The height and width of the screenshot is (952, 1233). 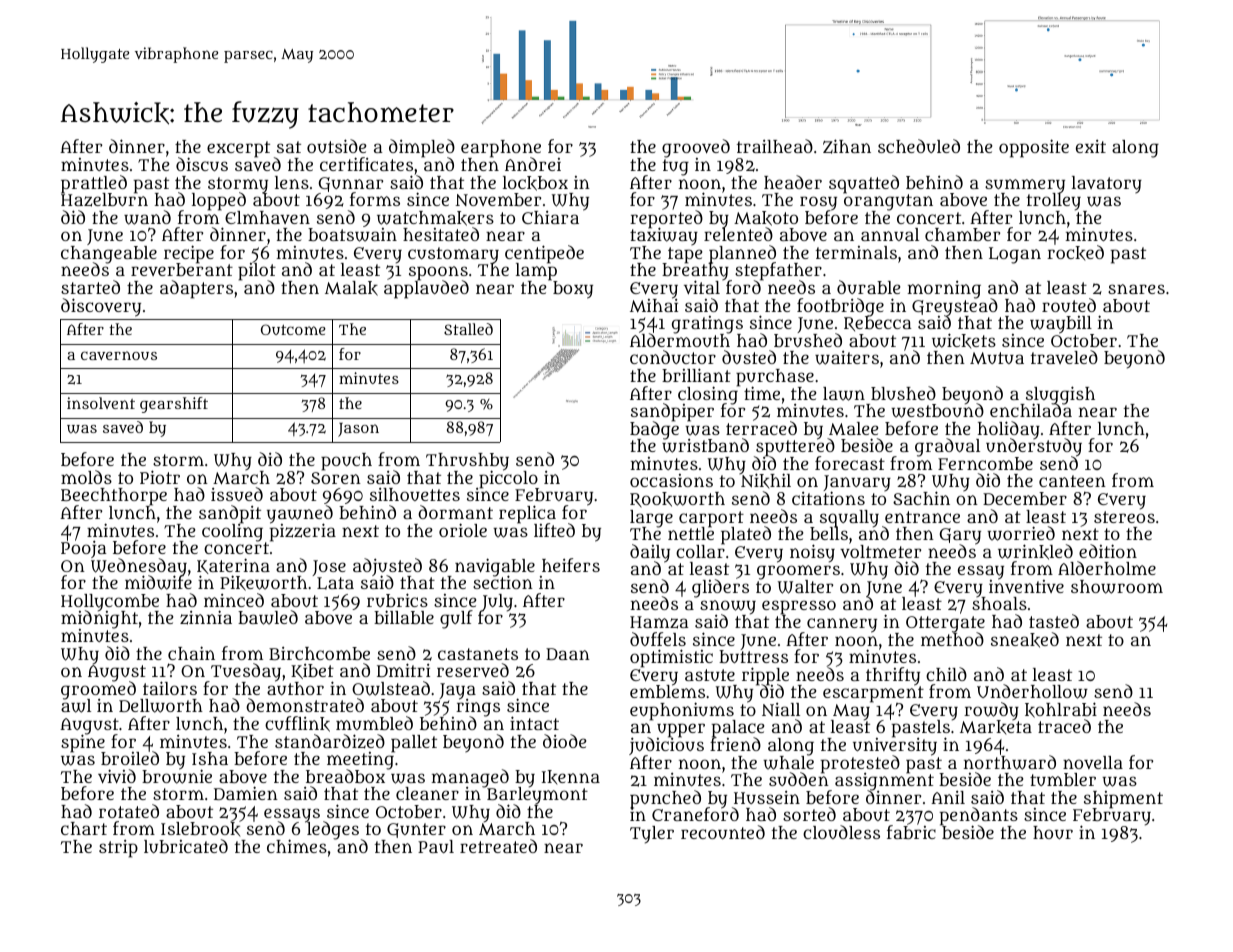 What do you see at coordinates (1123, 800) in the screenshot?
I see `shipment` at bounding box center [1123, 800].
